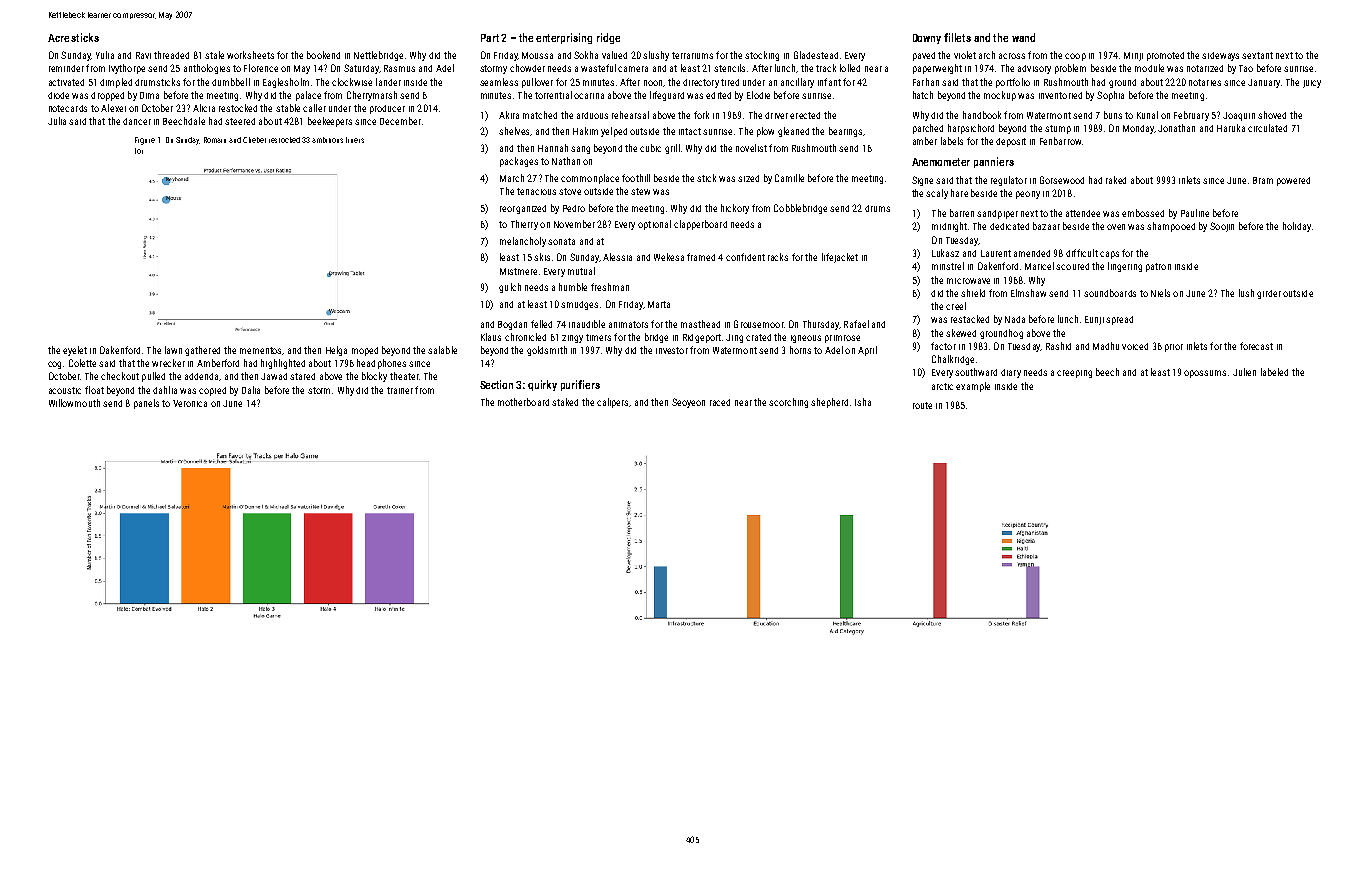  Describe the element at coordinates (1267, 128) in the page. I see `circulated` at that location.
